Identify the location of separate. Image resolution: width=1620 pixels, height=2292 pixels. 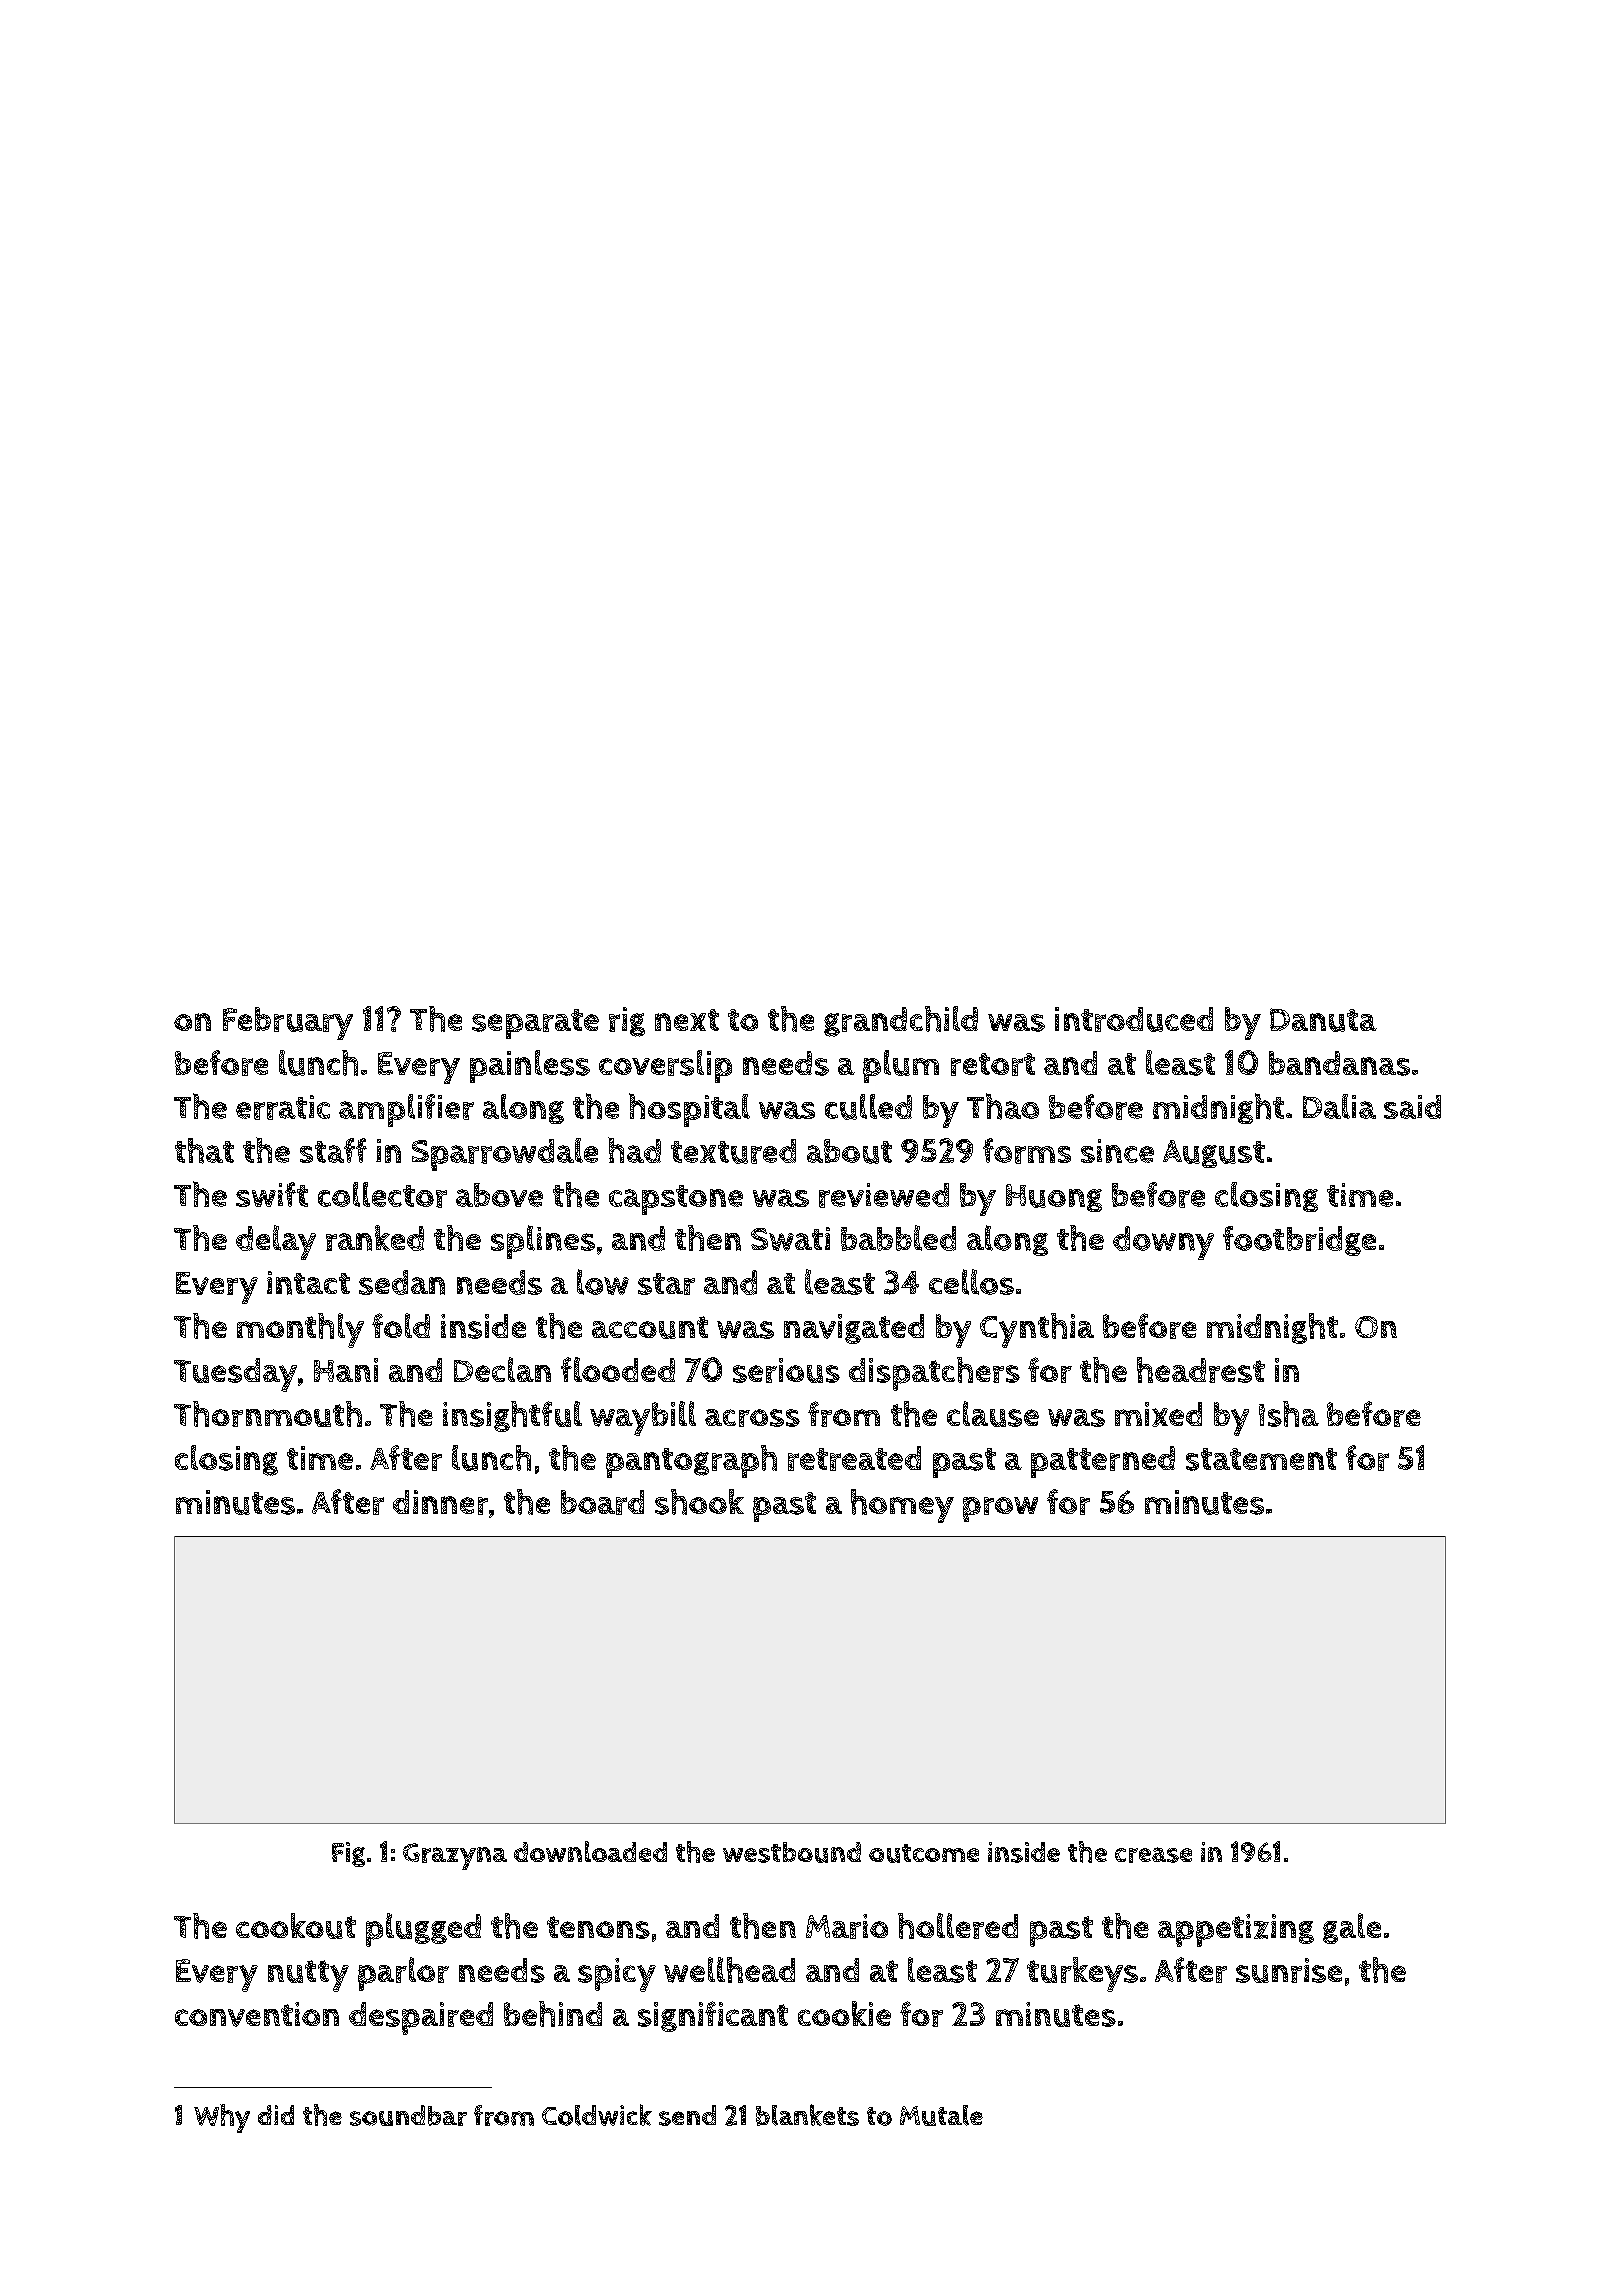
(535, 1024).
